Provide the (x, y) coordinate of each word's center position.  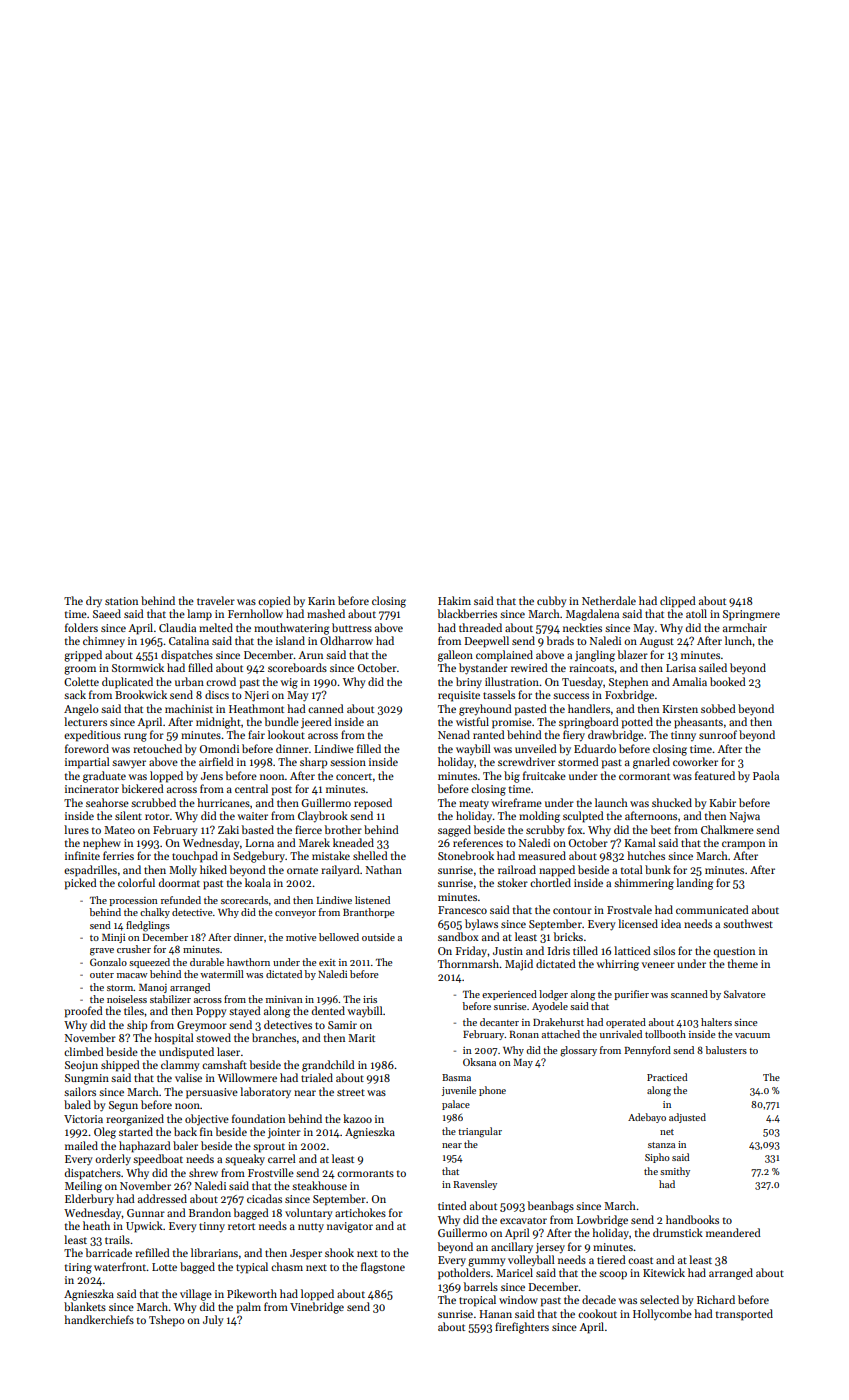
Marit (361, 1038)
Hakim (454, 600)
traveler (216, 600)
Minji (113, 938)
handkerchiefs (99, 1319)
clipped (678, 602)
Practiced (667, 1077)
